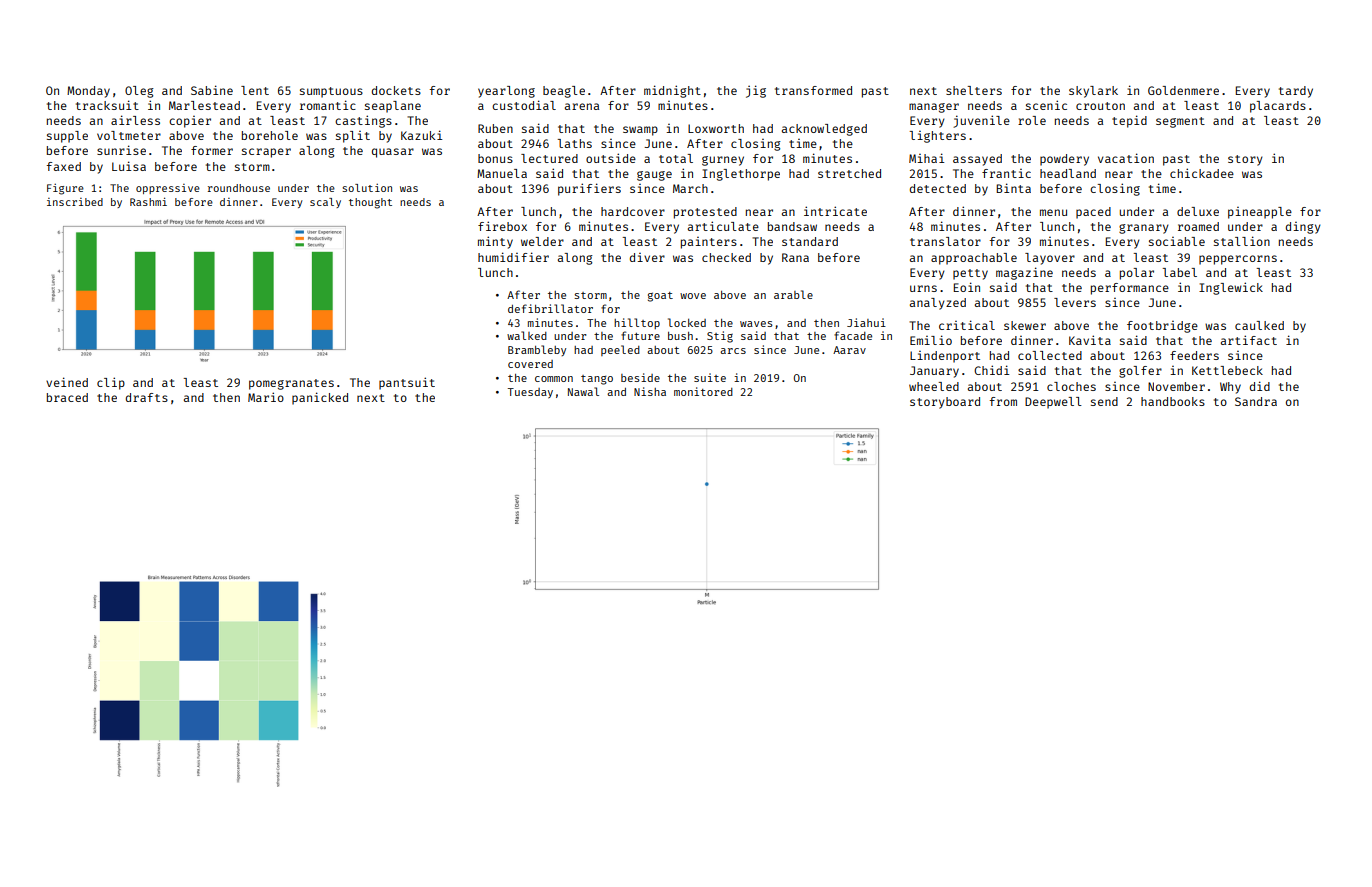  I want to click on Deepwell, so click(1053, 403).
